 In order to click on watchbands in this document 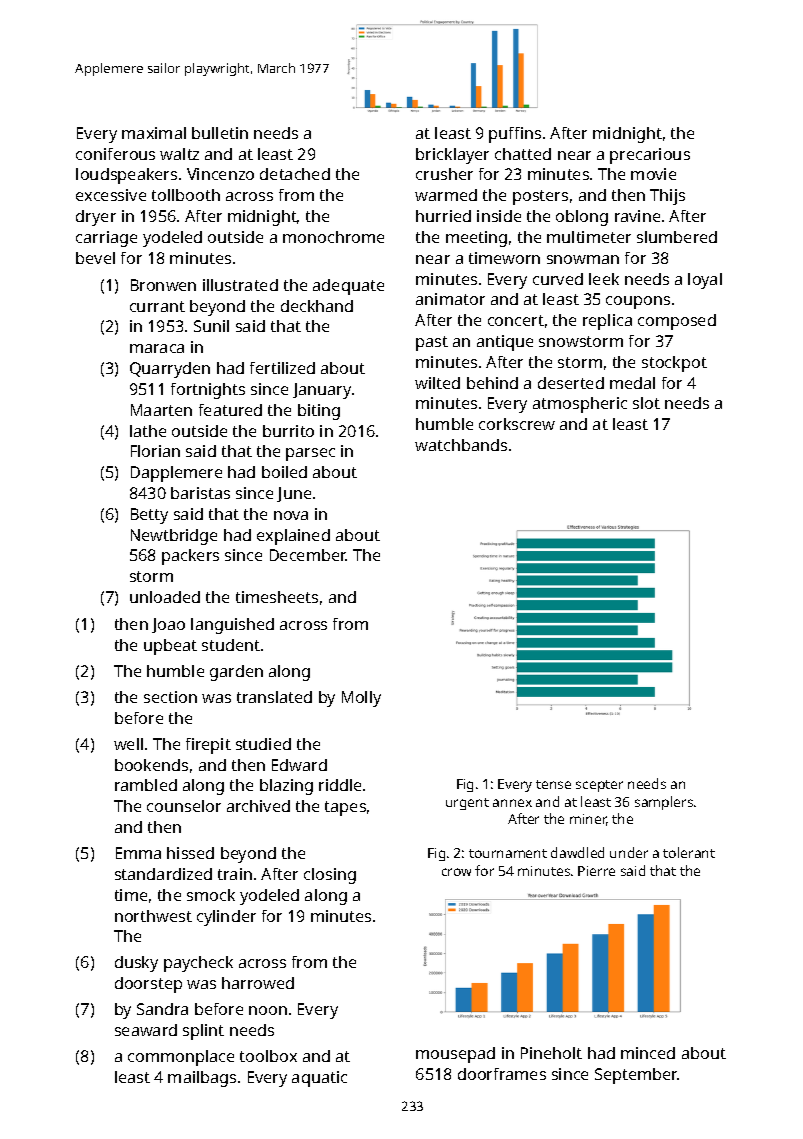, I will do `click(461, 445)`.
